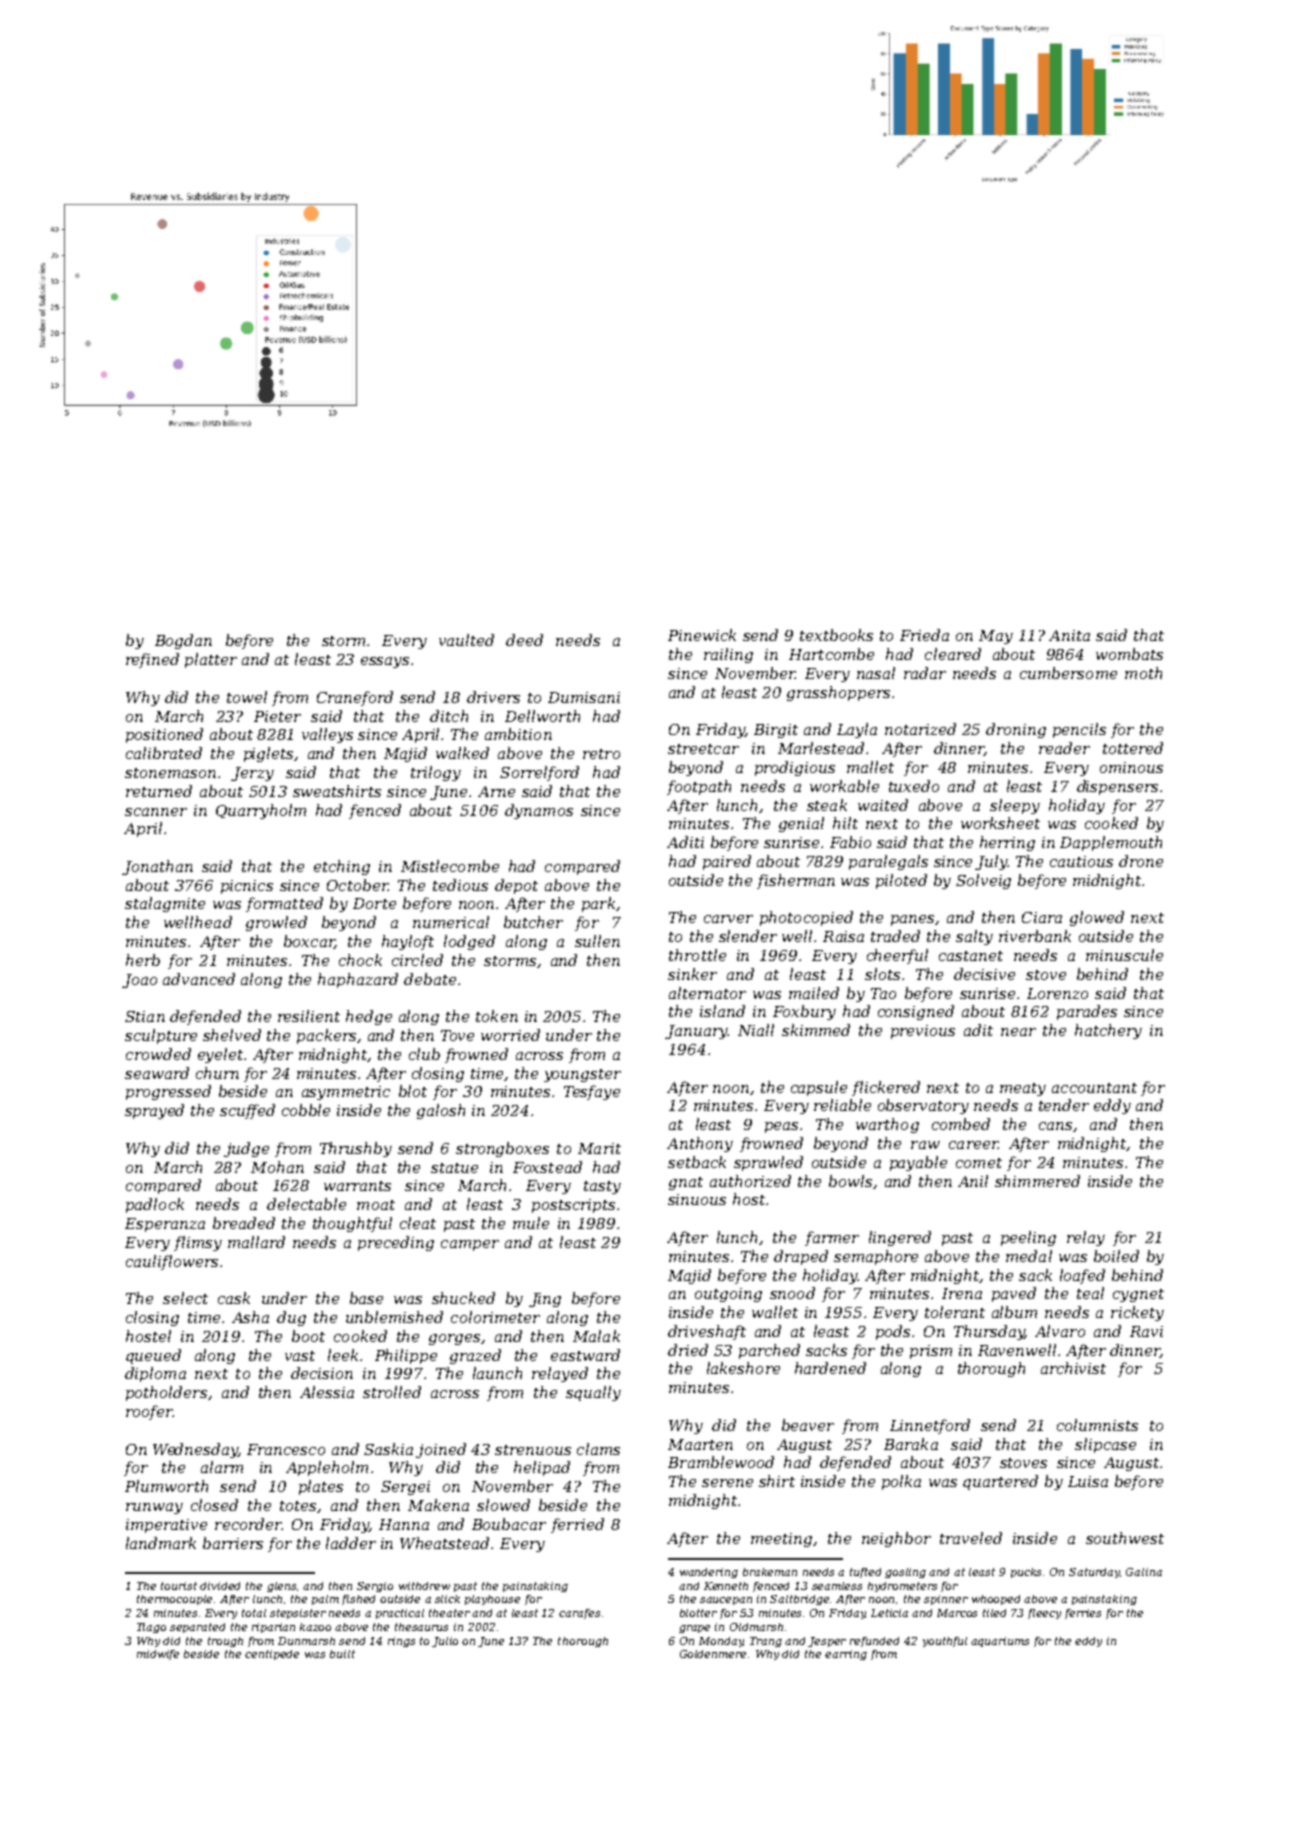 The image size is (1289, 1823). I want to click on bowls, so click(850, 1181).
